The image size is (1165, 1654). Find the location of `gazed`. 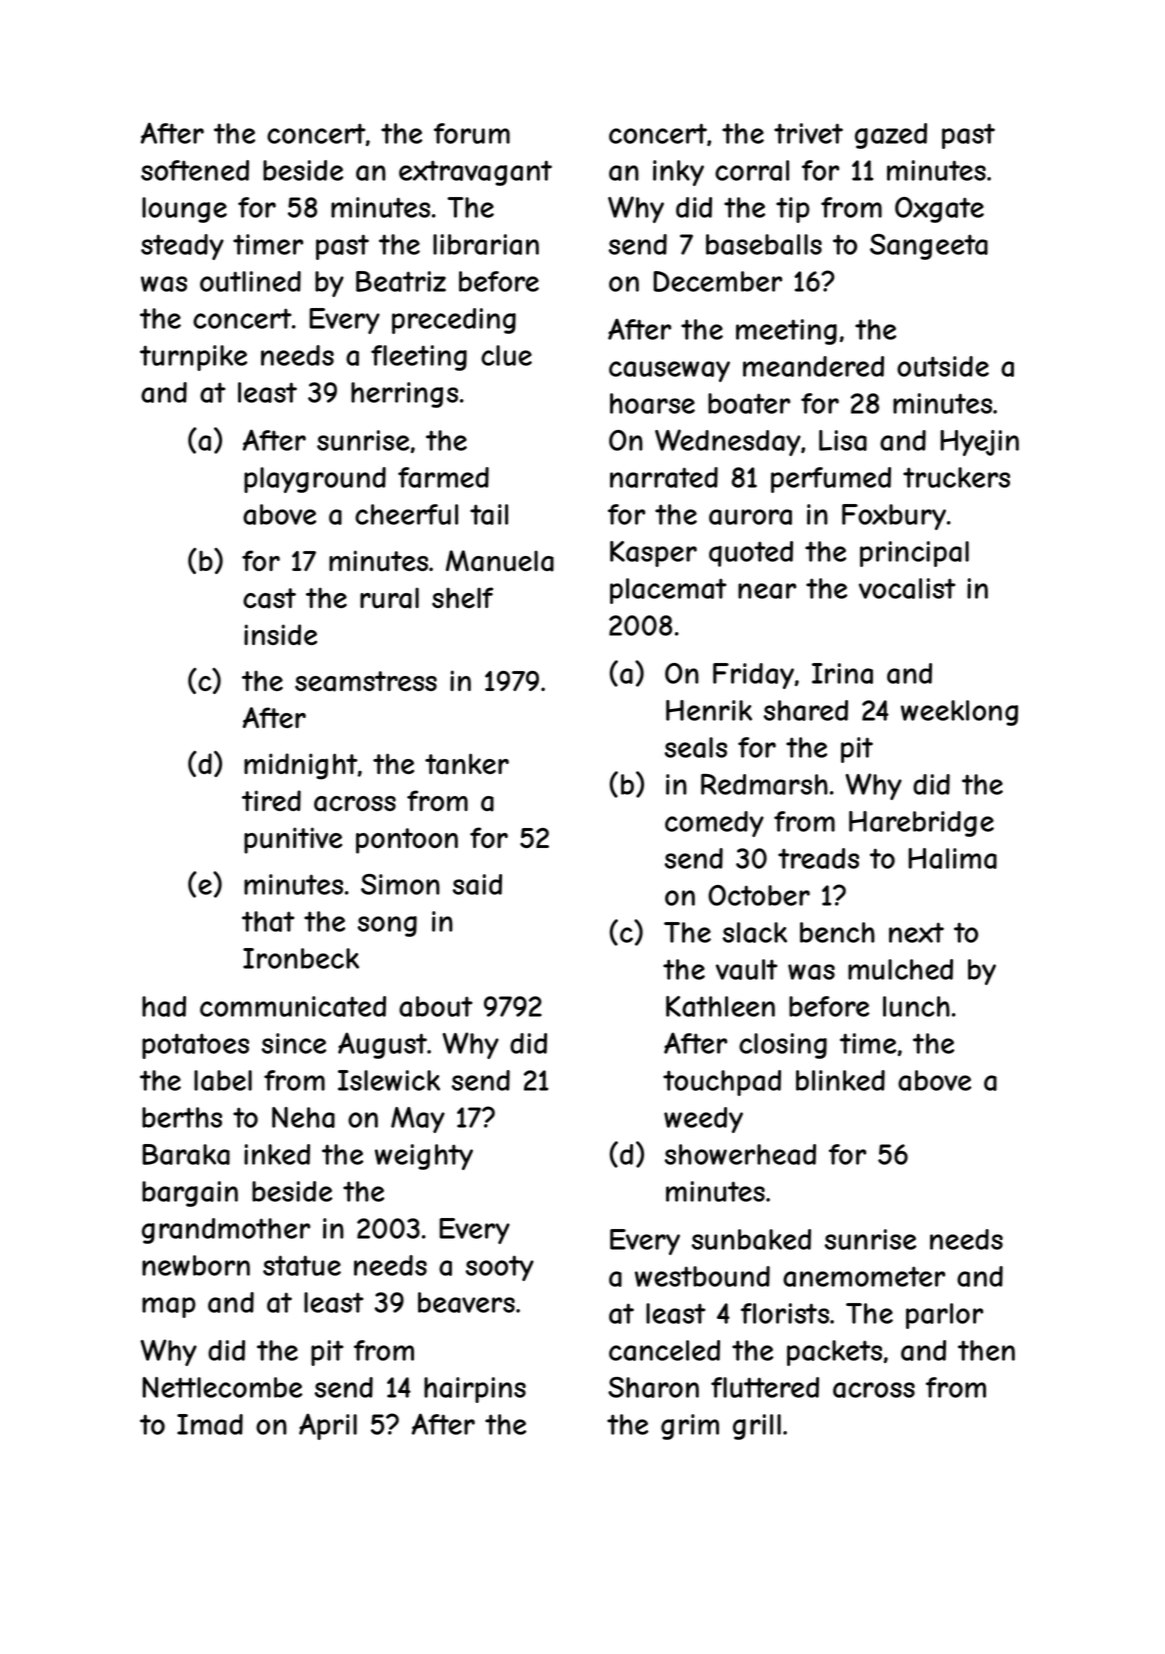

gazed is located at coordinates (891, 136).
